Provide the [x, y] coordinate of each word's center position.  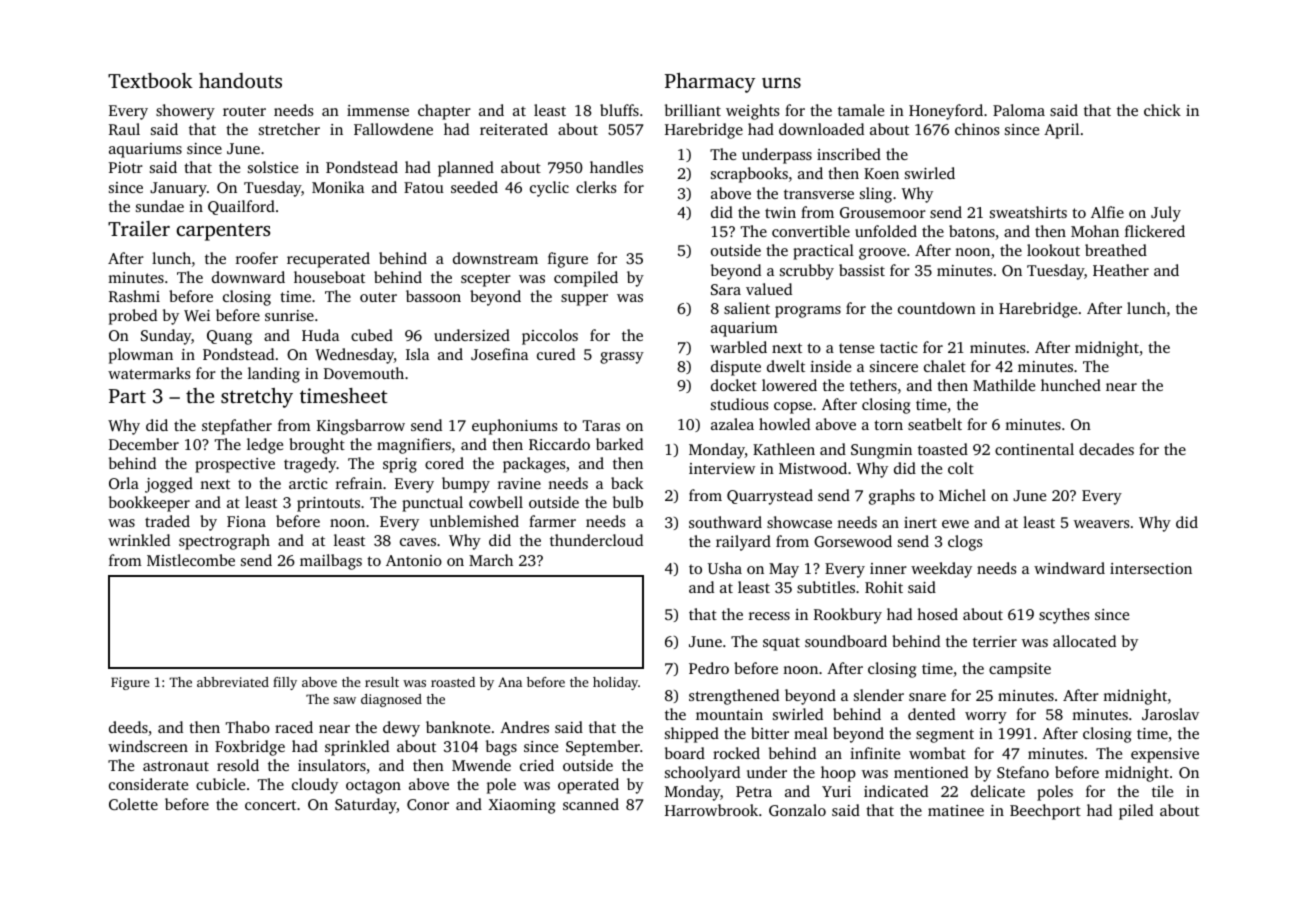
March [491, 560]
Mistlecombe [191, 560]
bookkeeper [149, 504]
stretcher [289, 129]
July [1166, 214]
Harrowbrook [711, 810]
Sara [726, 289]
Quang [229, 337]
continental [1034, 449]
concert [270, 805]
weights [752, 112]
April [1061, 131]
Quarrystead [770, 497]
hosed [937, 614]
